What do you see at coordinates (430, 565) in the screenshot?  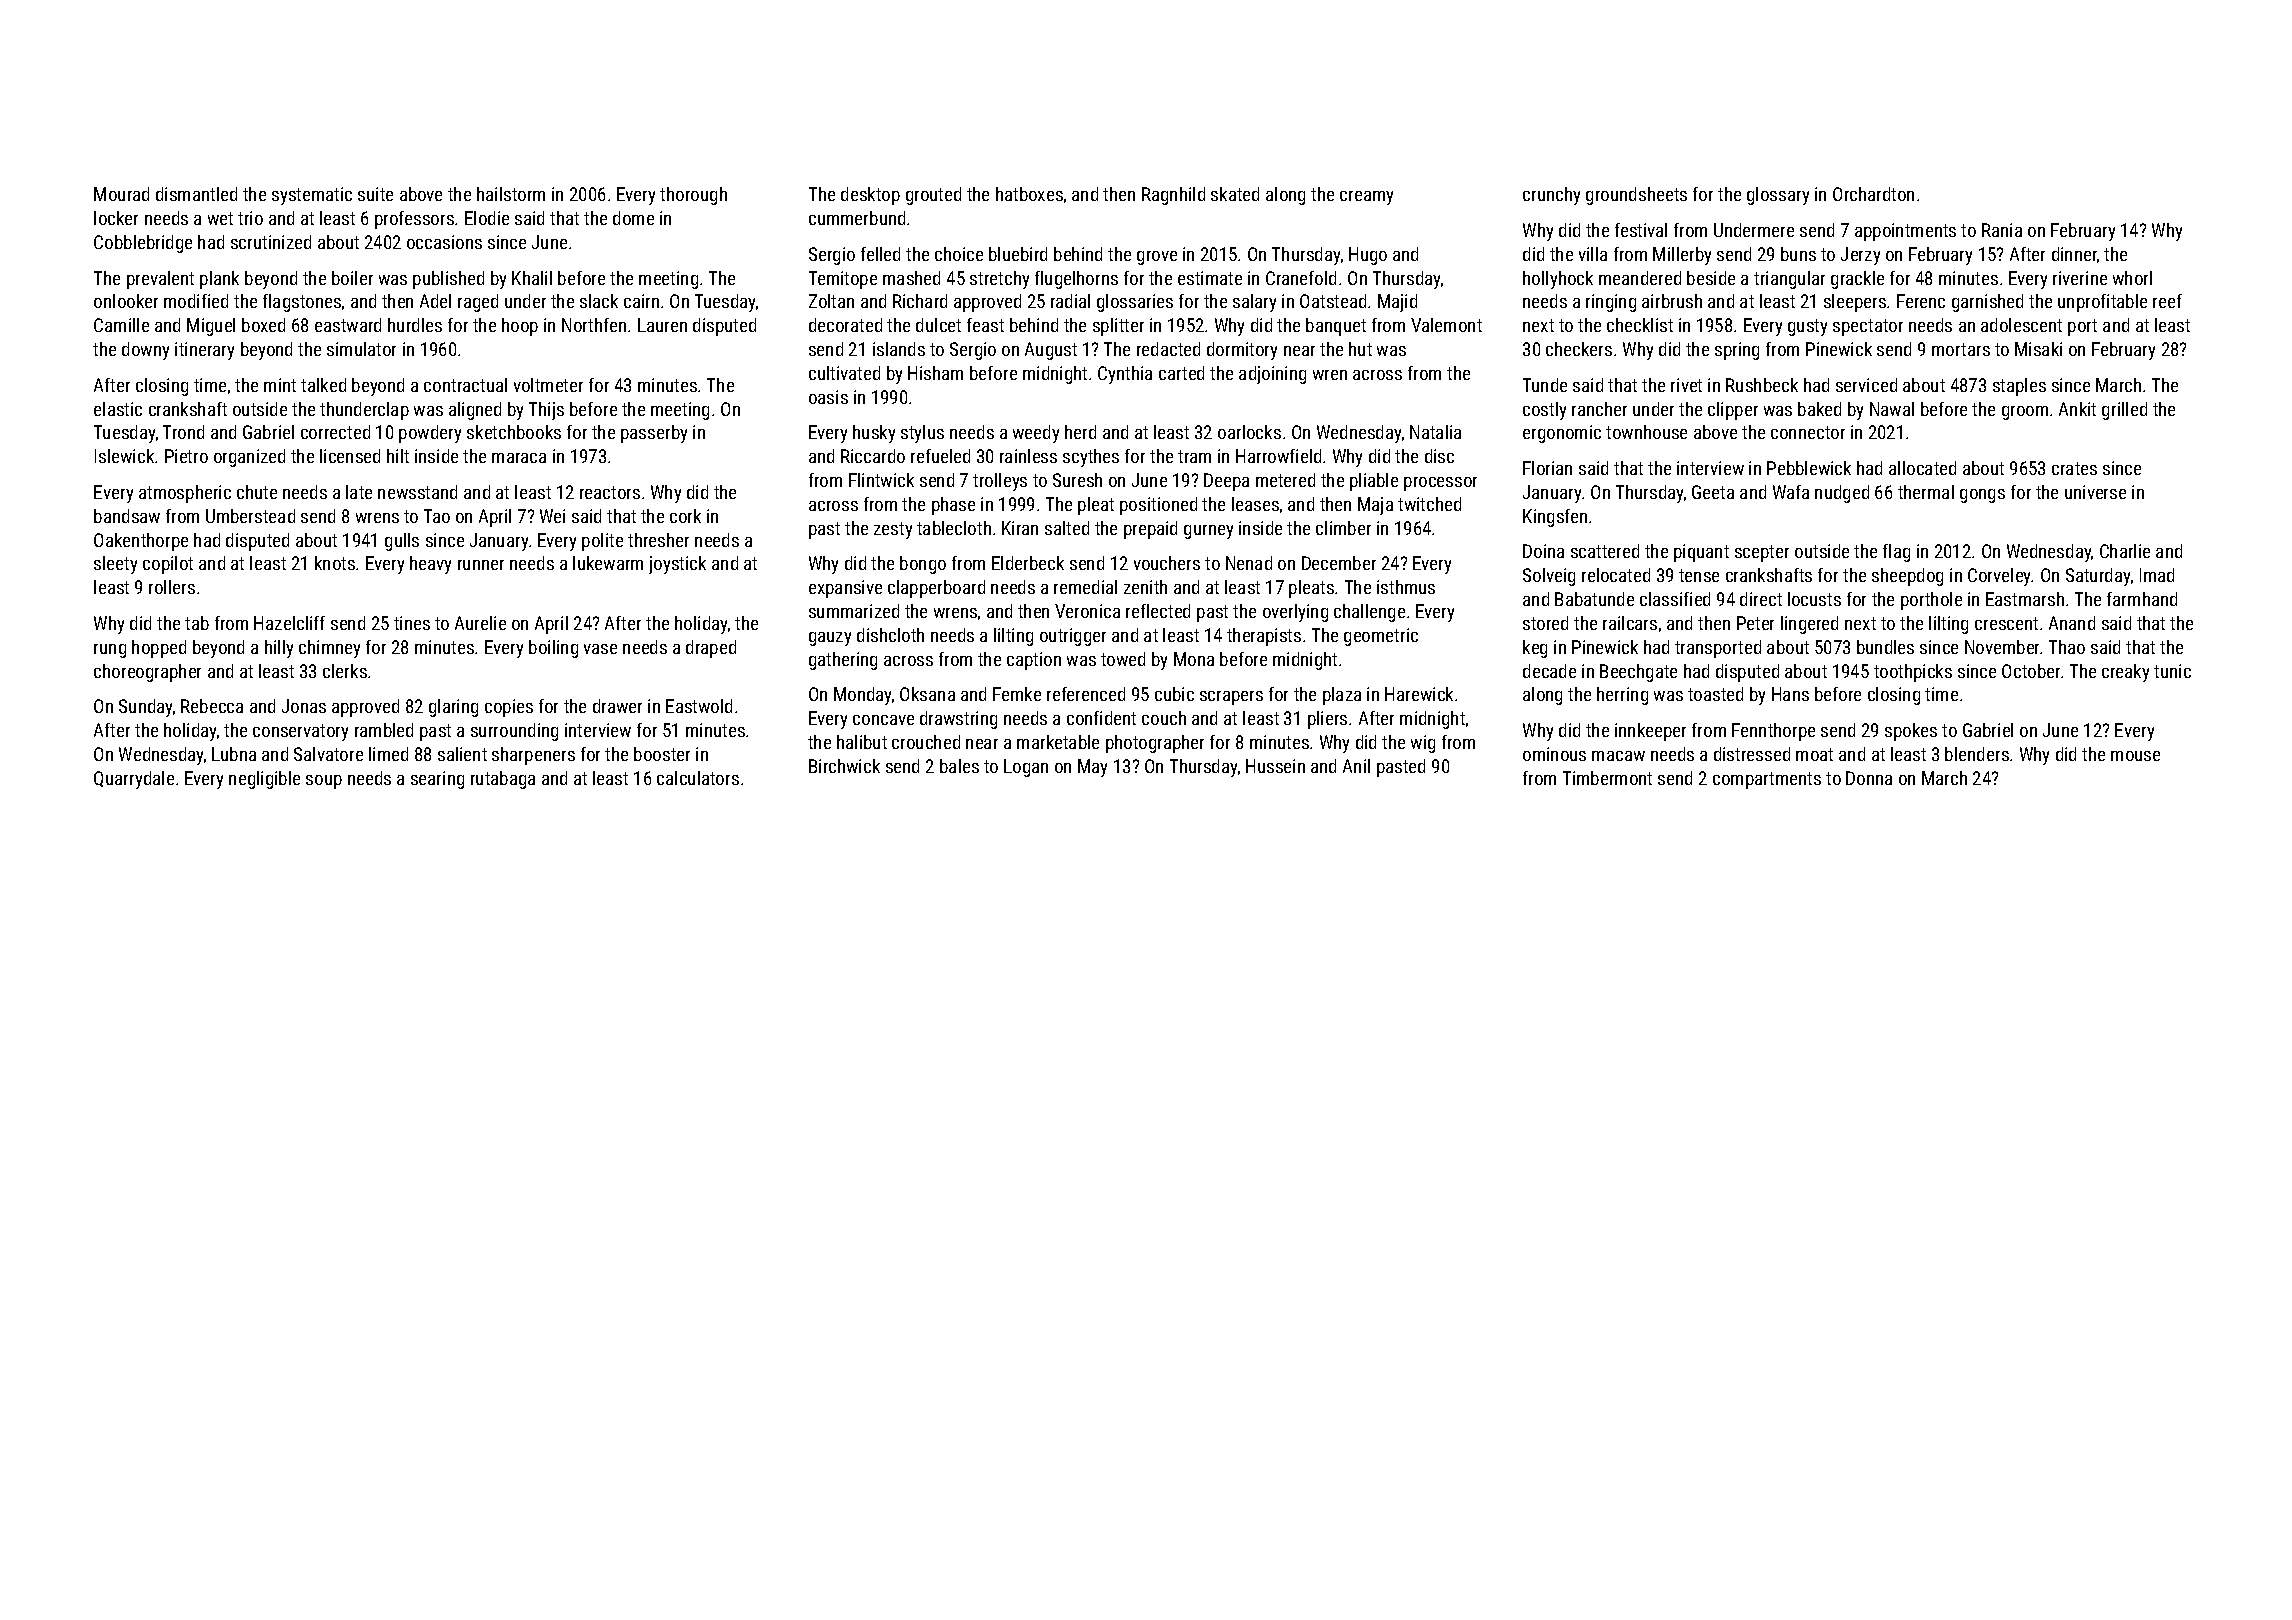 I see `heavy` at bounding box center [430, 565].
